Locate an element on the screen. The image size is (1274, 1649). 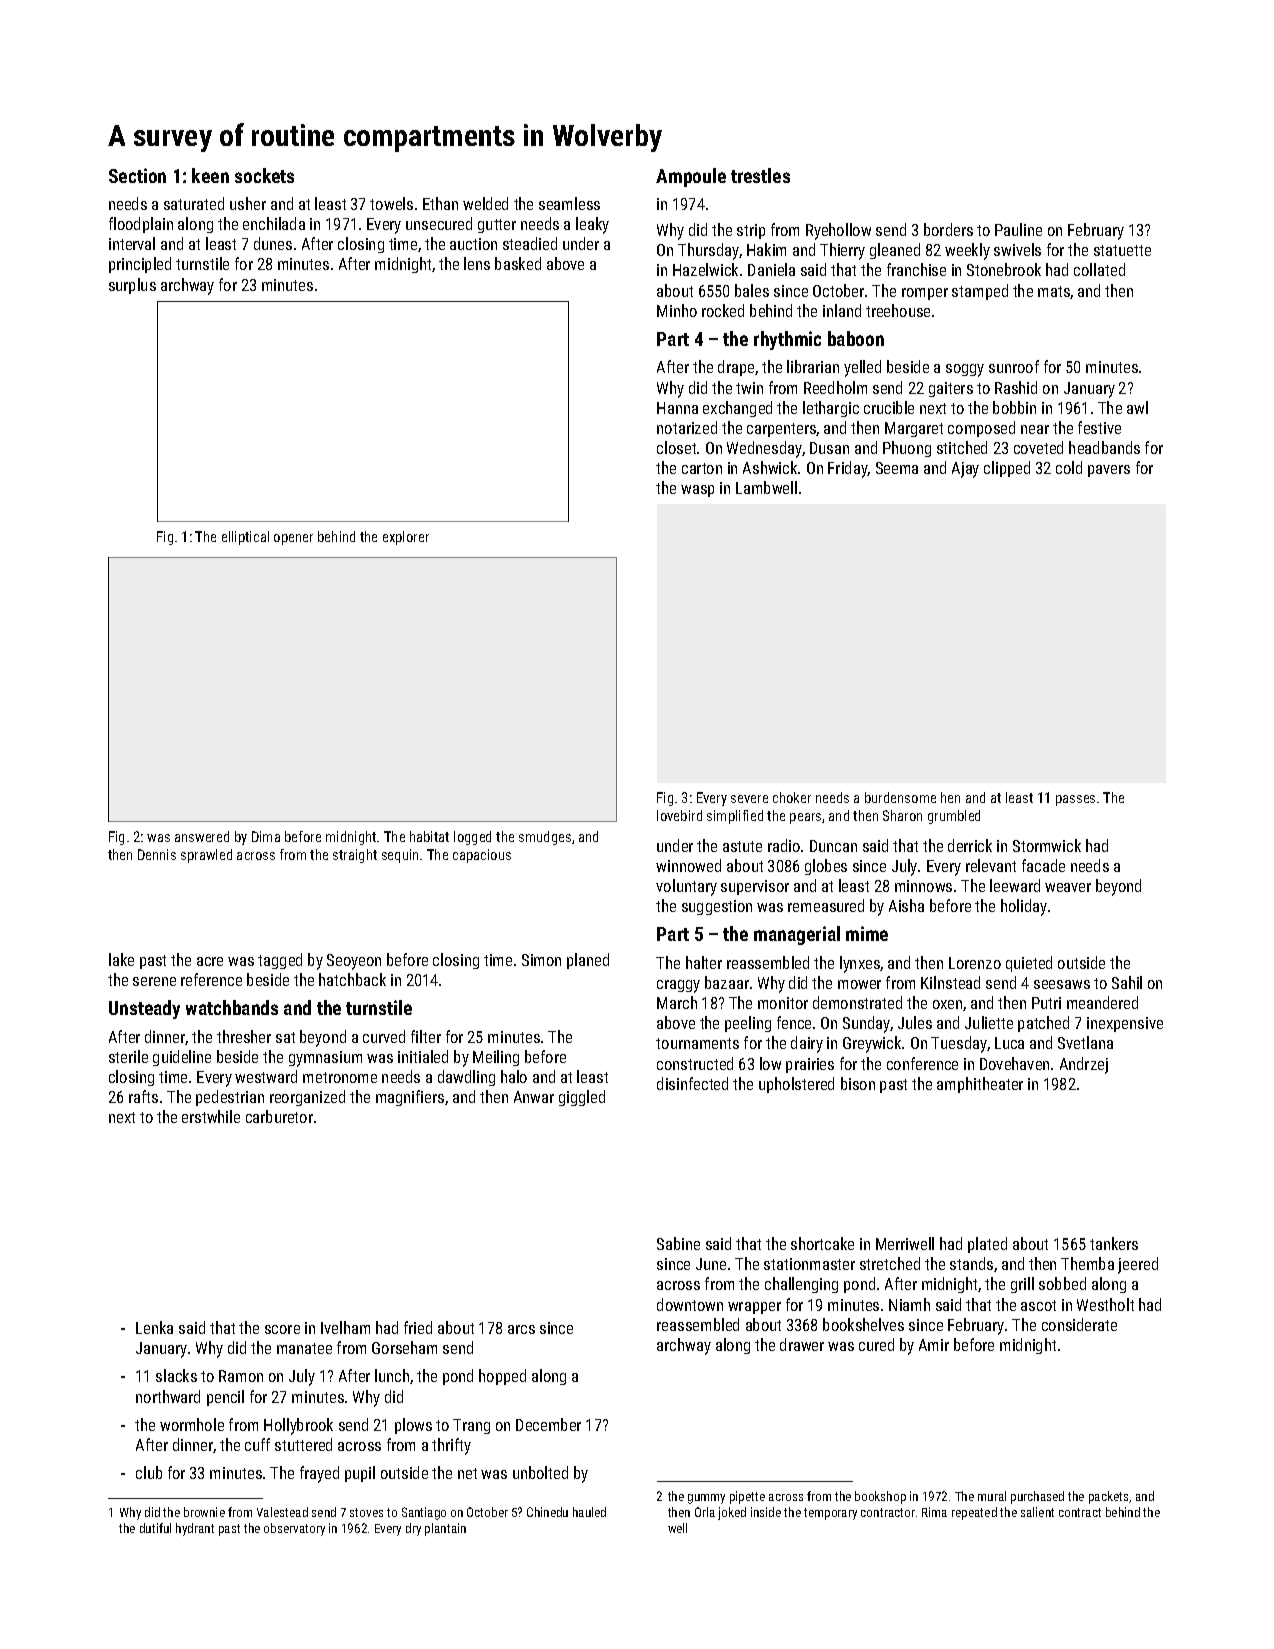
Ajay is located at coordinates (965, 470).
